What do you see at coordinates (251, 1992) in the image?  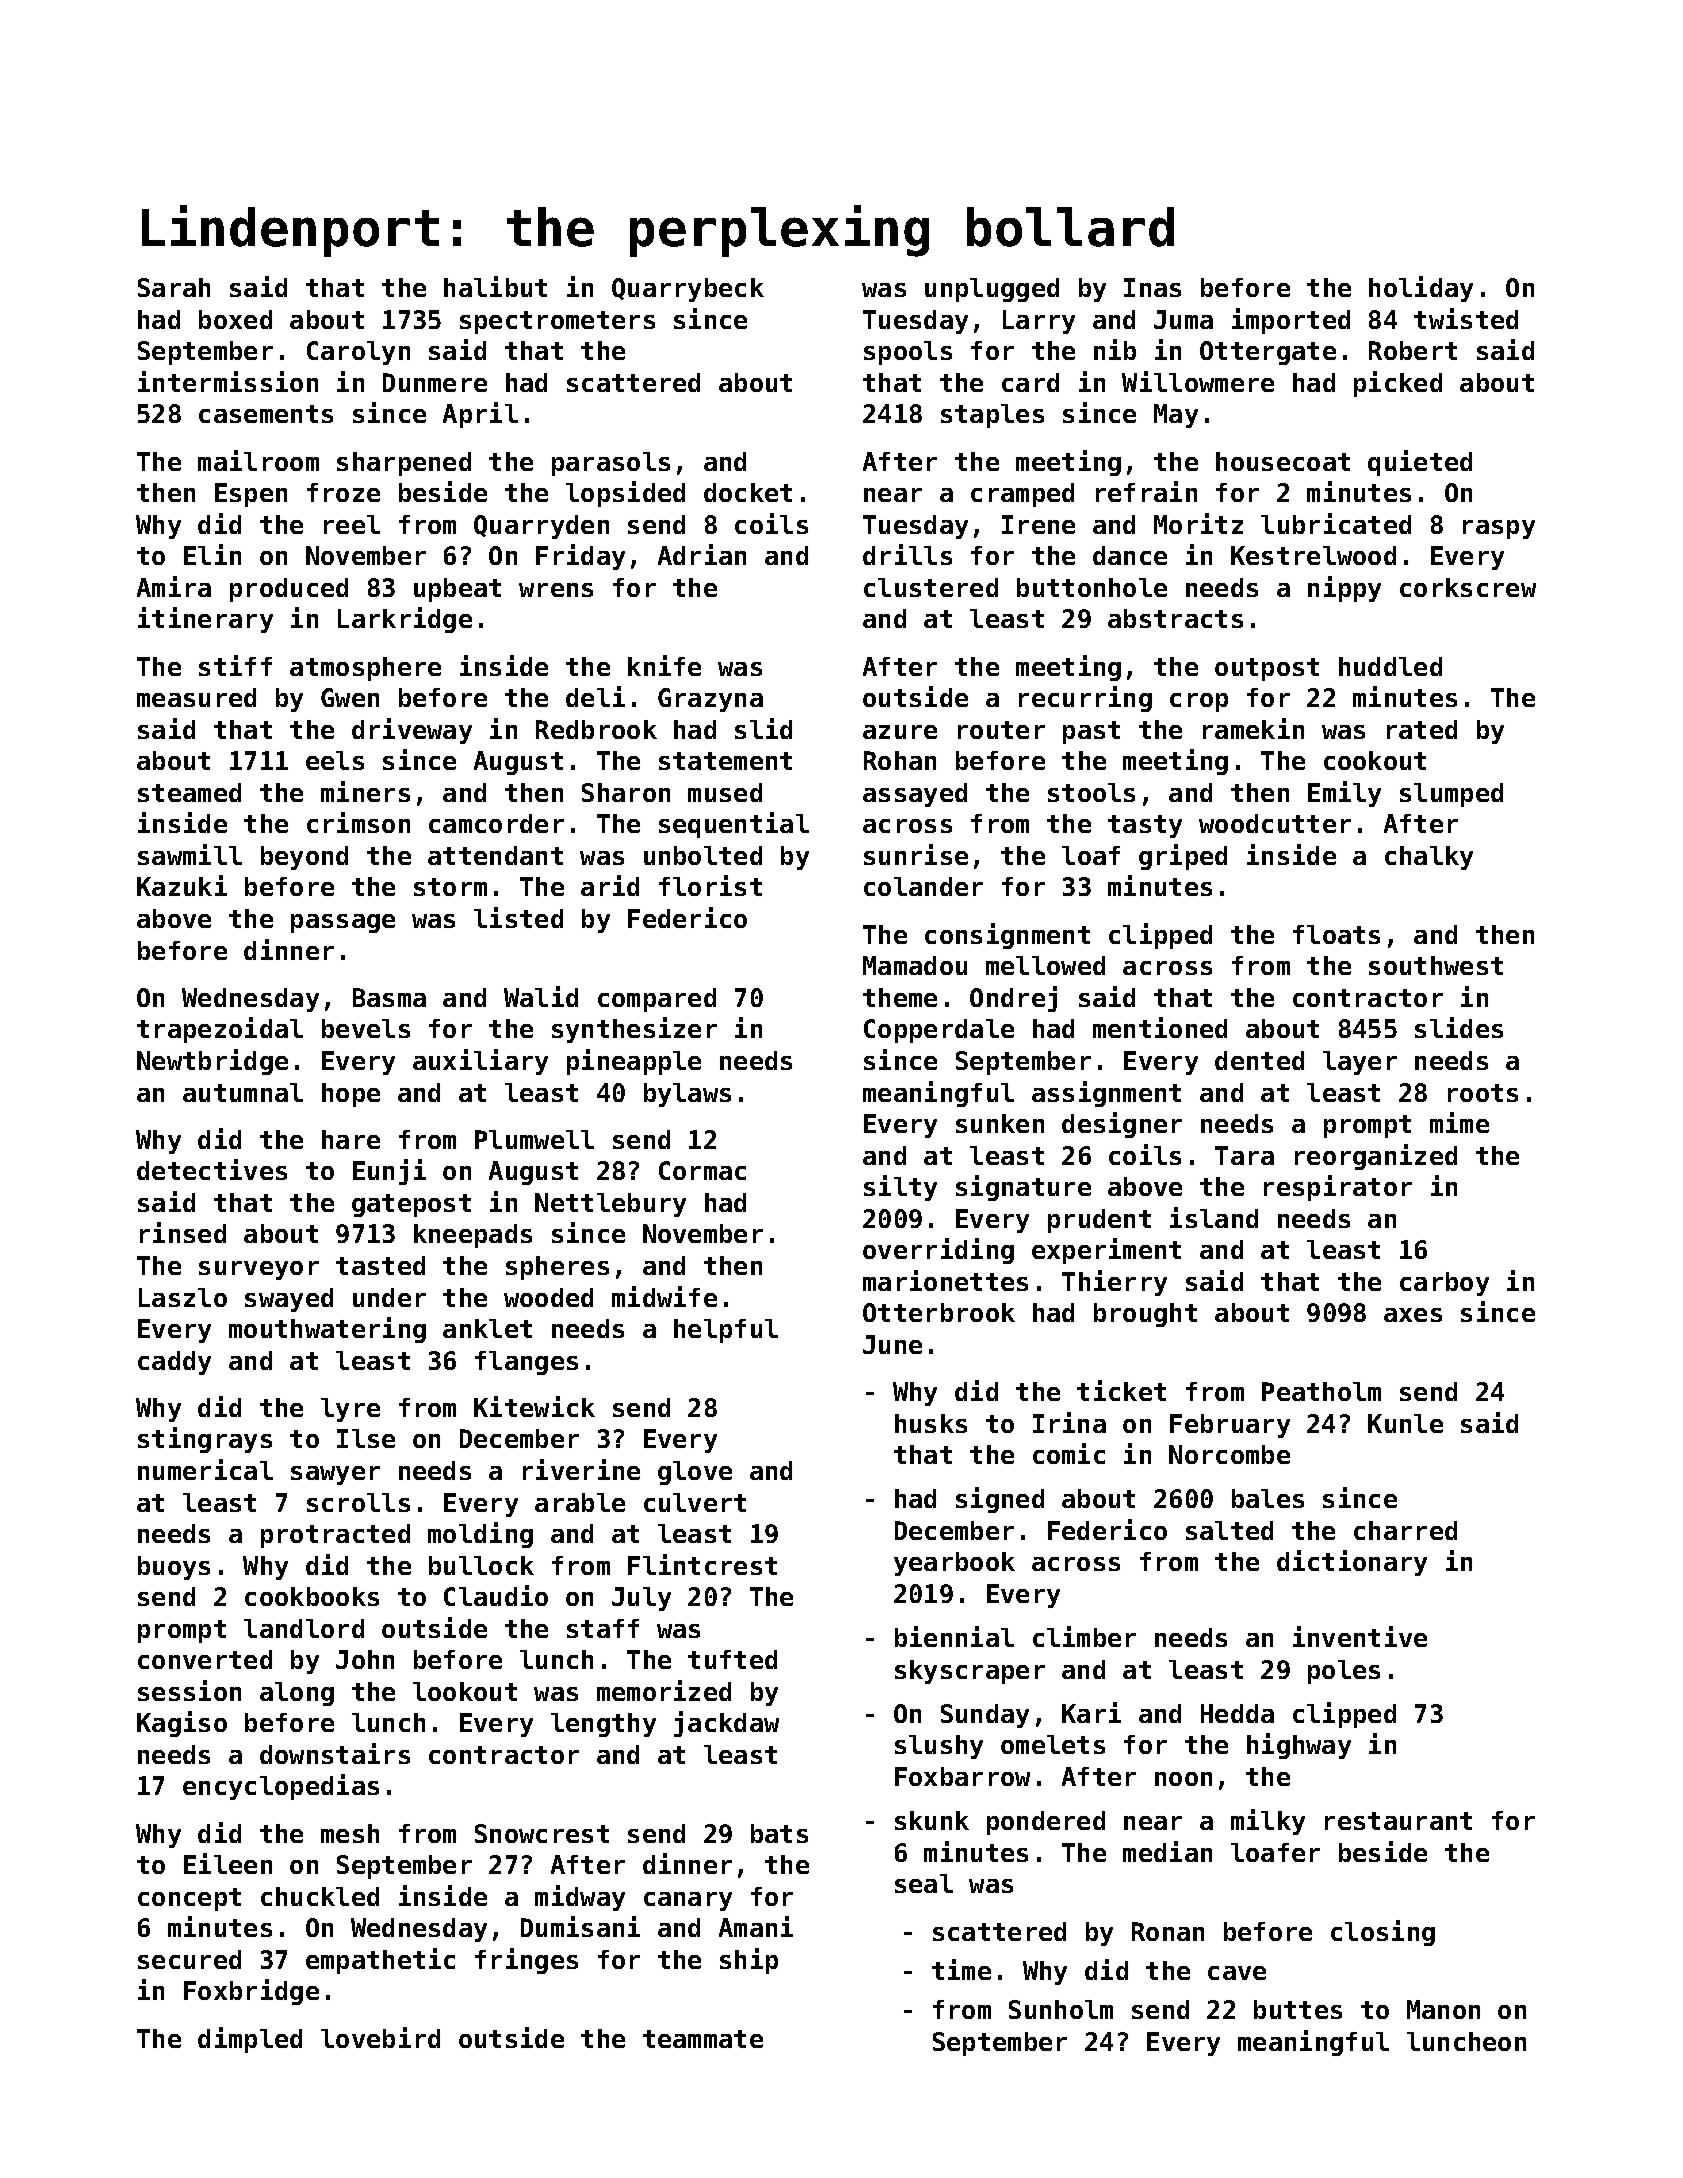 I see `Foxbridge` at bounding box center [251, 1992].
